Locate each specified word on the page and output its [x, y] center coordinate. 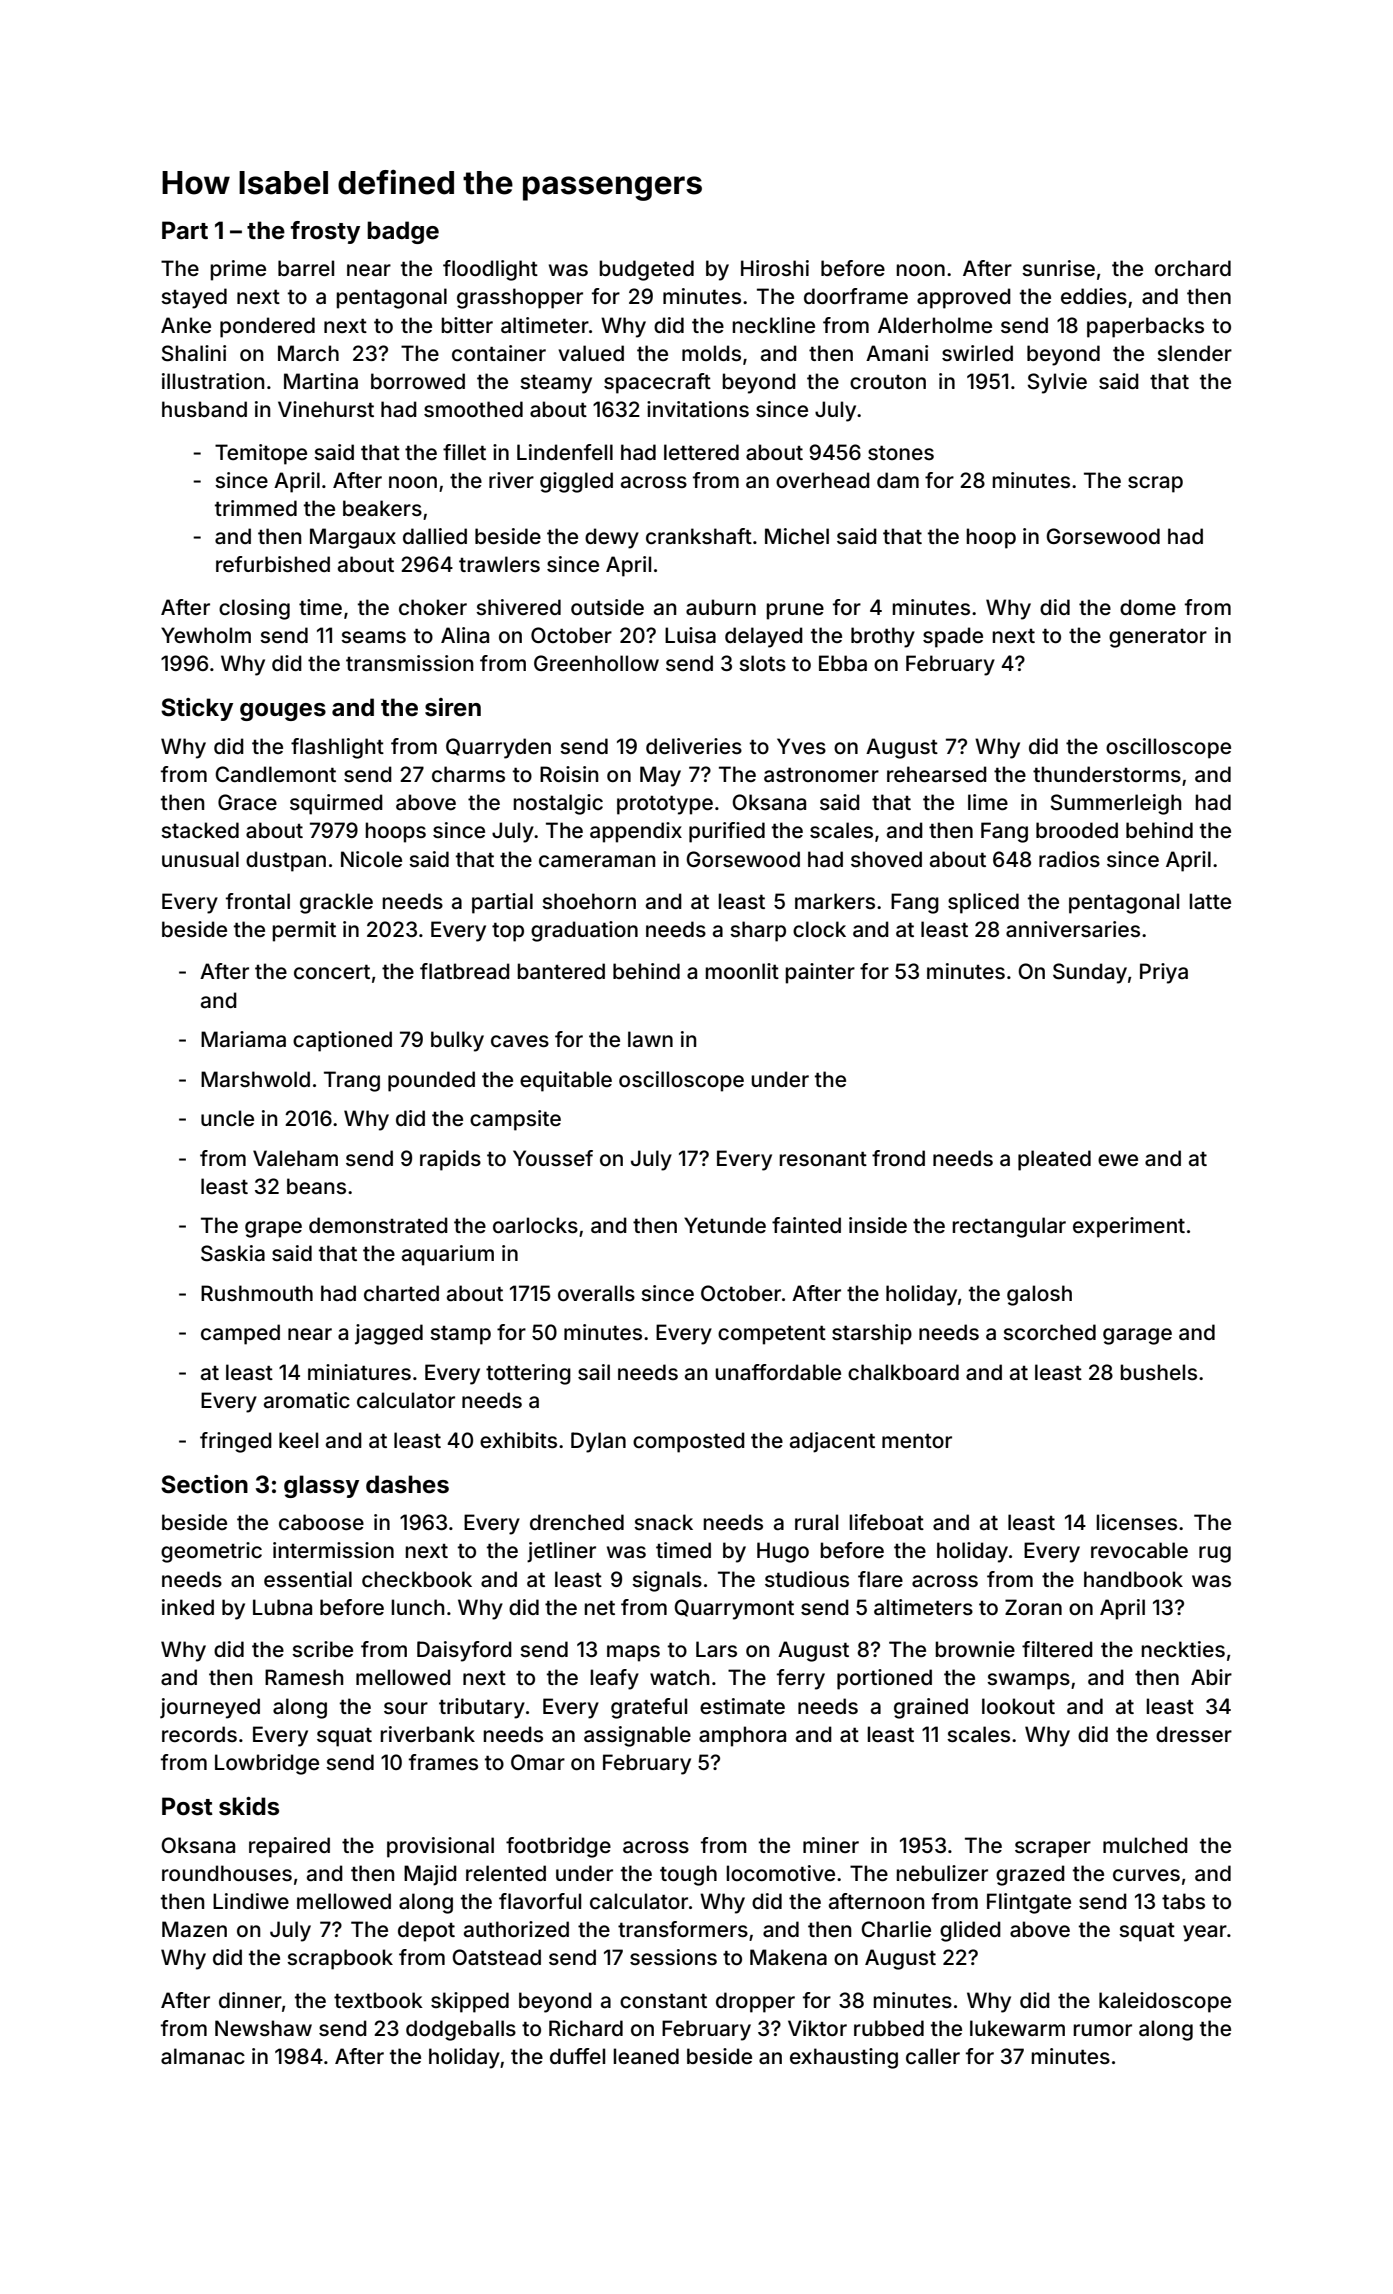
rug [1215, 1554]
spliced [983, 903]
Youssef [553, 1158]
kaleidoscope [1165, 2002]
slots [762, 663]
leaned [646, 2056]
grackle [336, 903]
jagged [389, 1334]
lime [988, 802]
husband [204, 409]
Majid [430, 1875]
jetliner [561, 1552]
